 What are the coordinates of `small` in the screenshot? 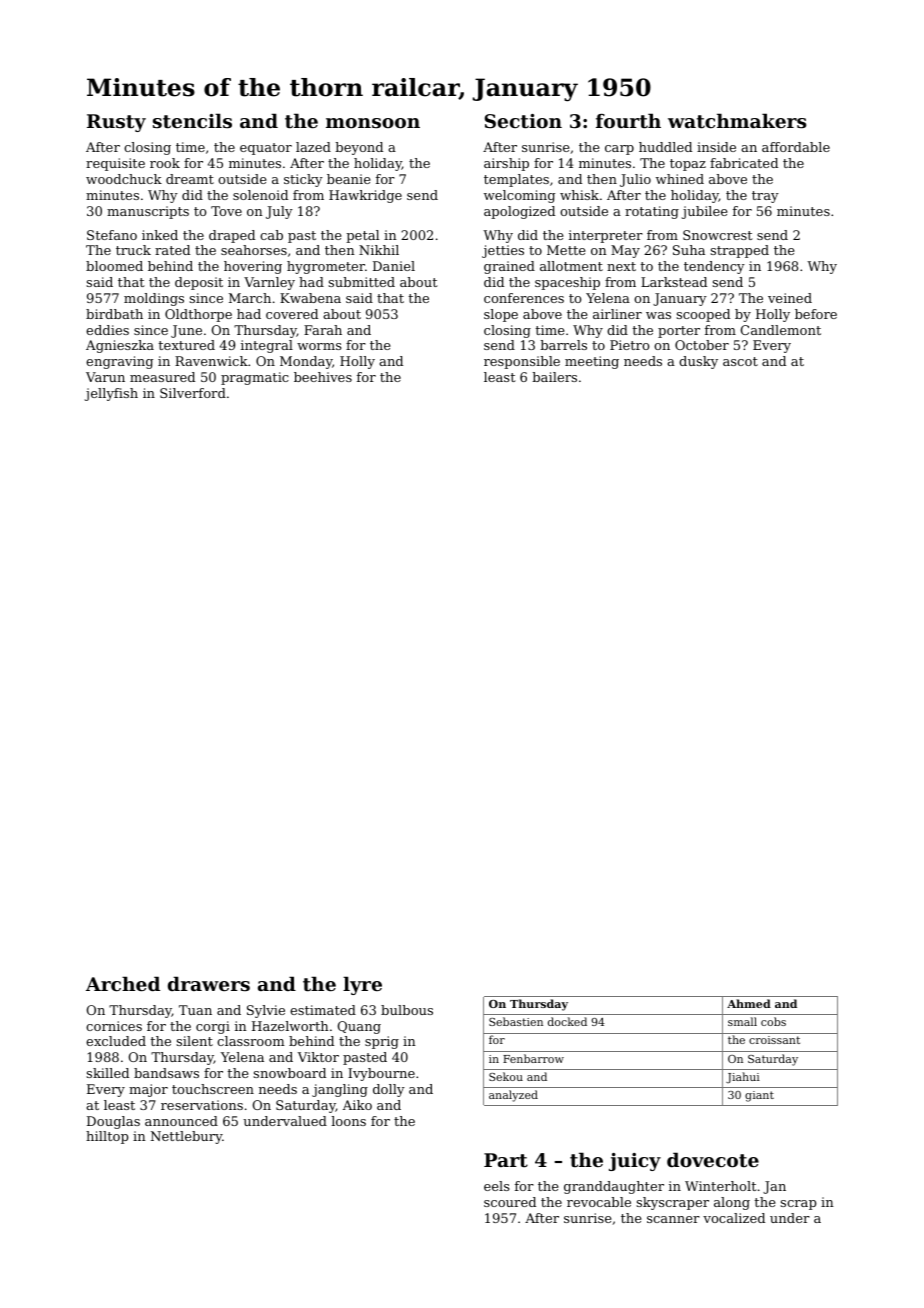 It's located at (742, 1021).
